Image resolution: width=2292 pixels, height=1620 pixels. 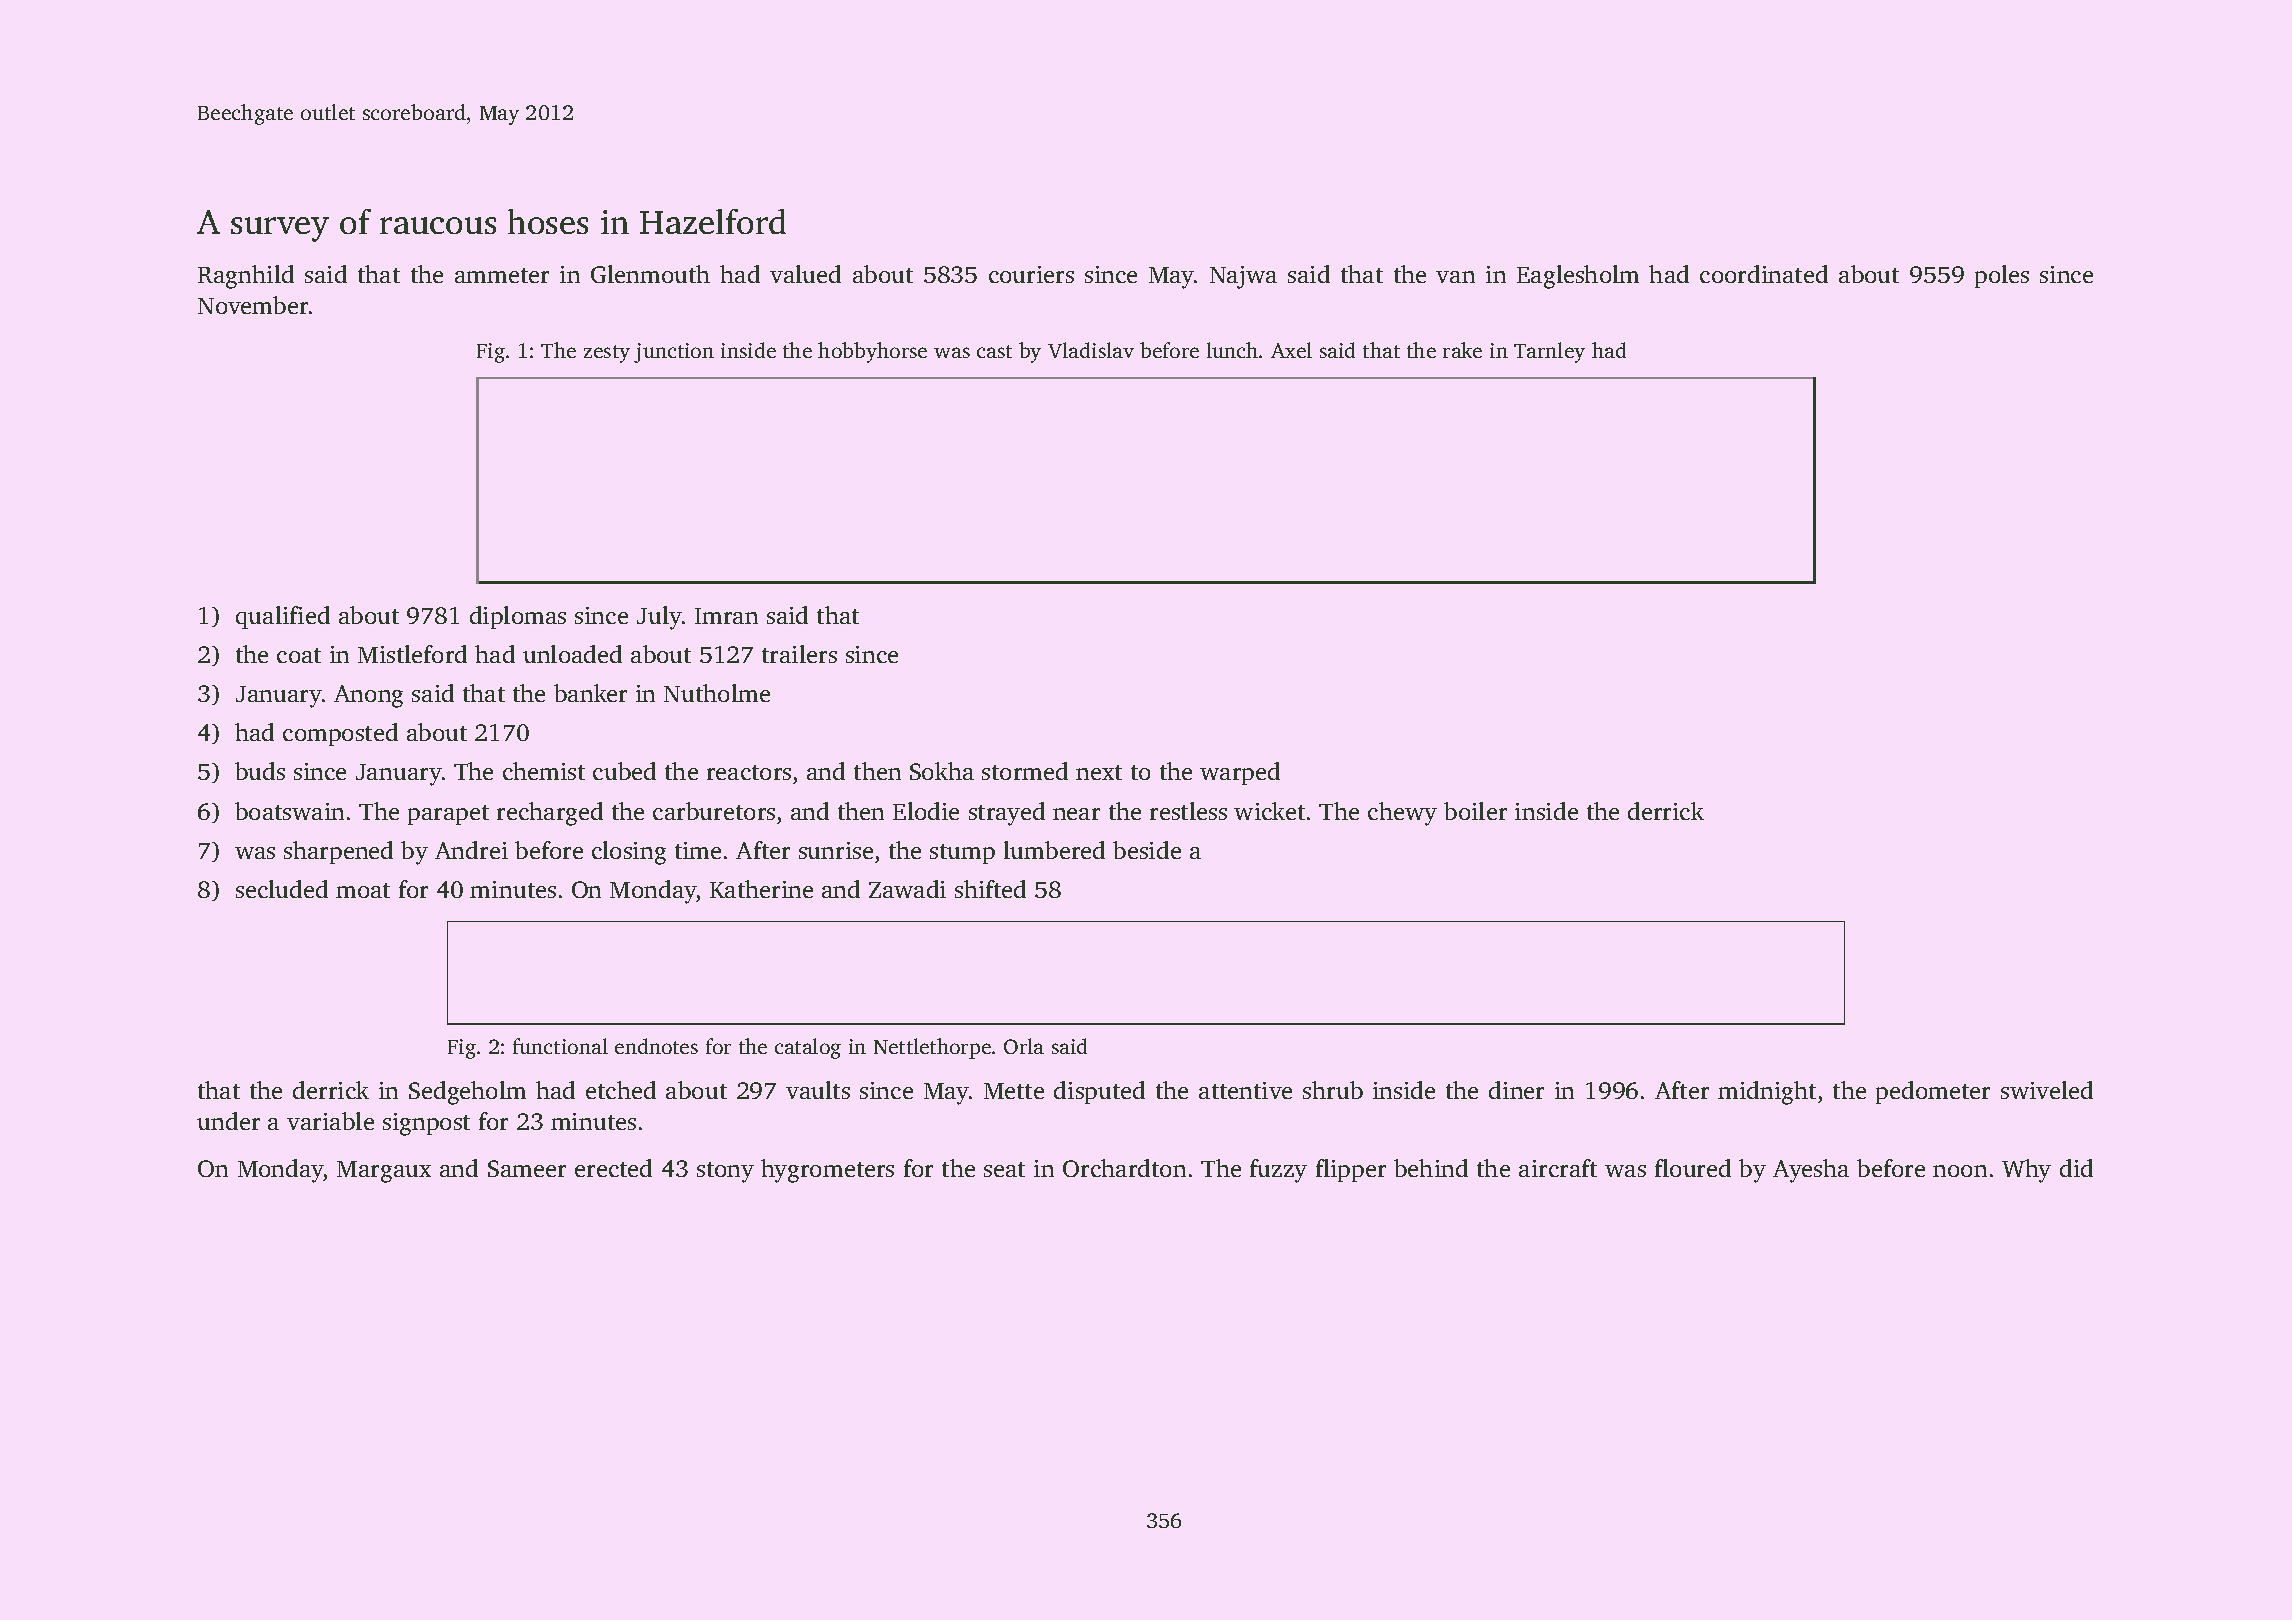 I want to click on rake, so click(x=1462, y=350).
